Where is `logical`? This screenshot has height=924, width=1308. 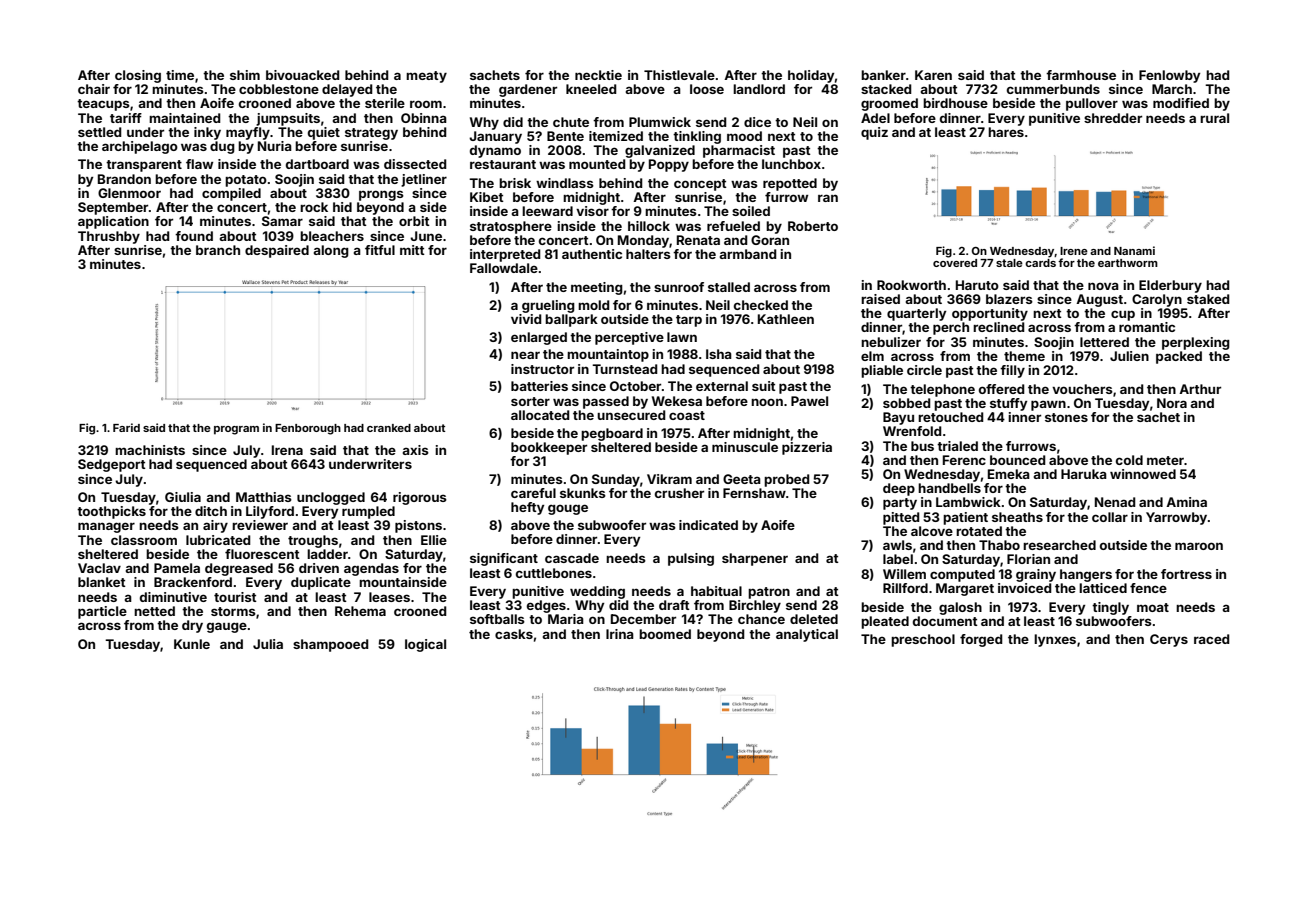
logical is located at coordinates (425, 645).
